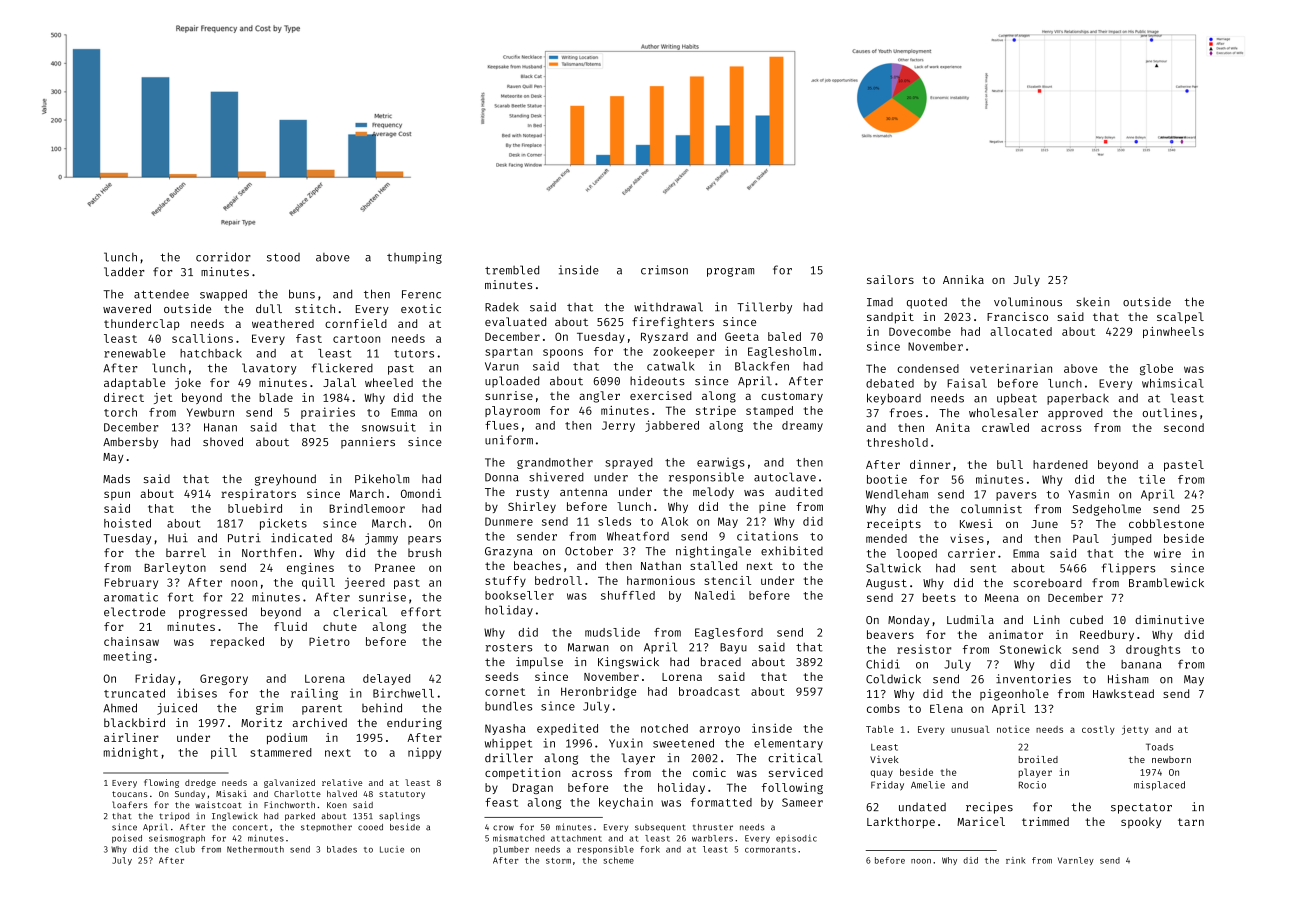 The height and width of the screenshot is (924, 1308). I want to click on exotic, so click(421, 308).
